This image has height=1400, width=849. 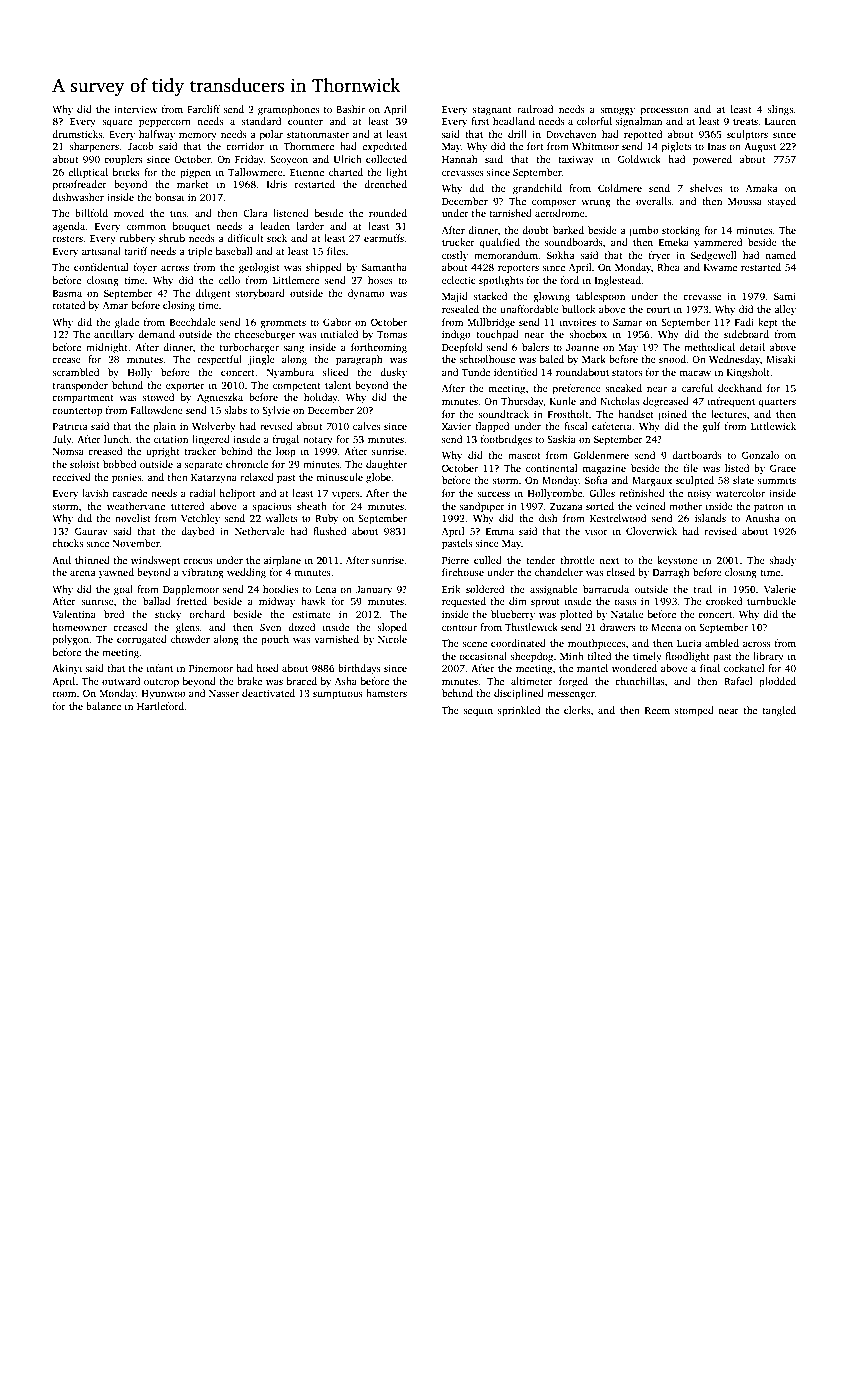 I want to click on Farcliff, so click(x=203, y=109).
